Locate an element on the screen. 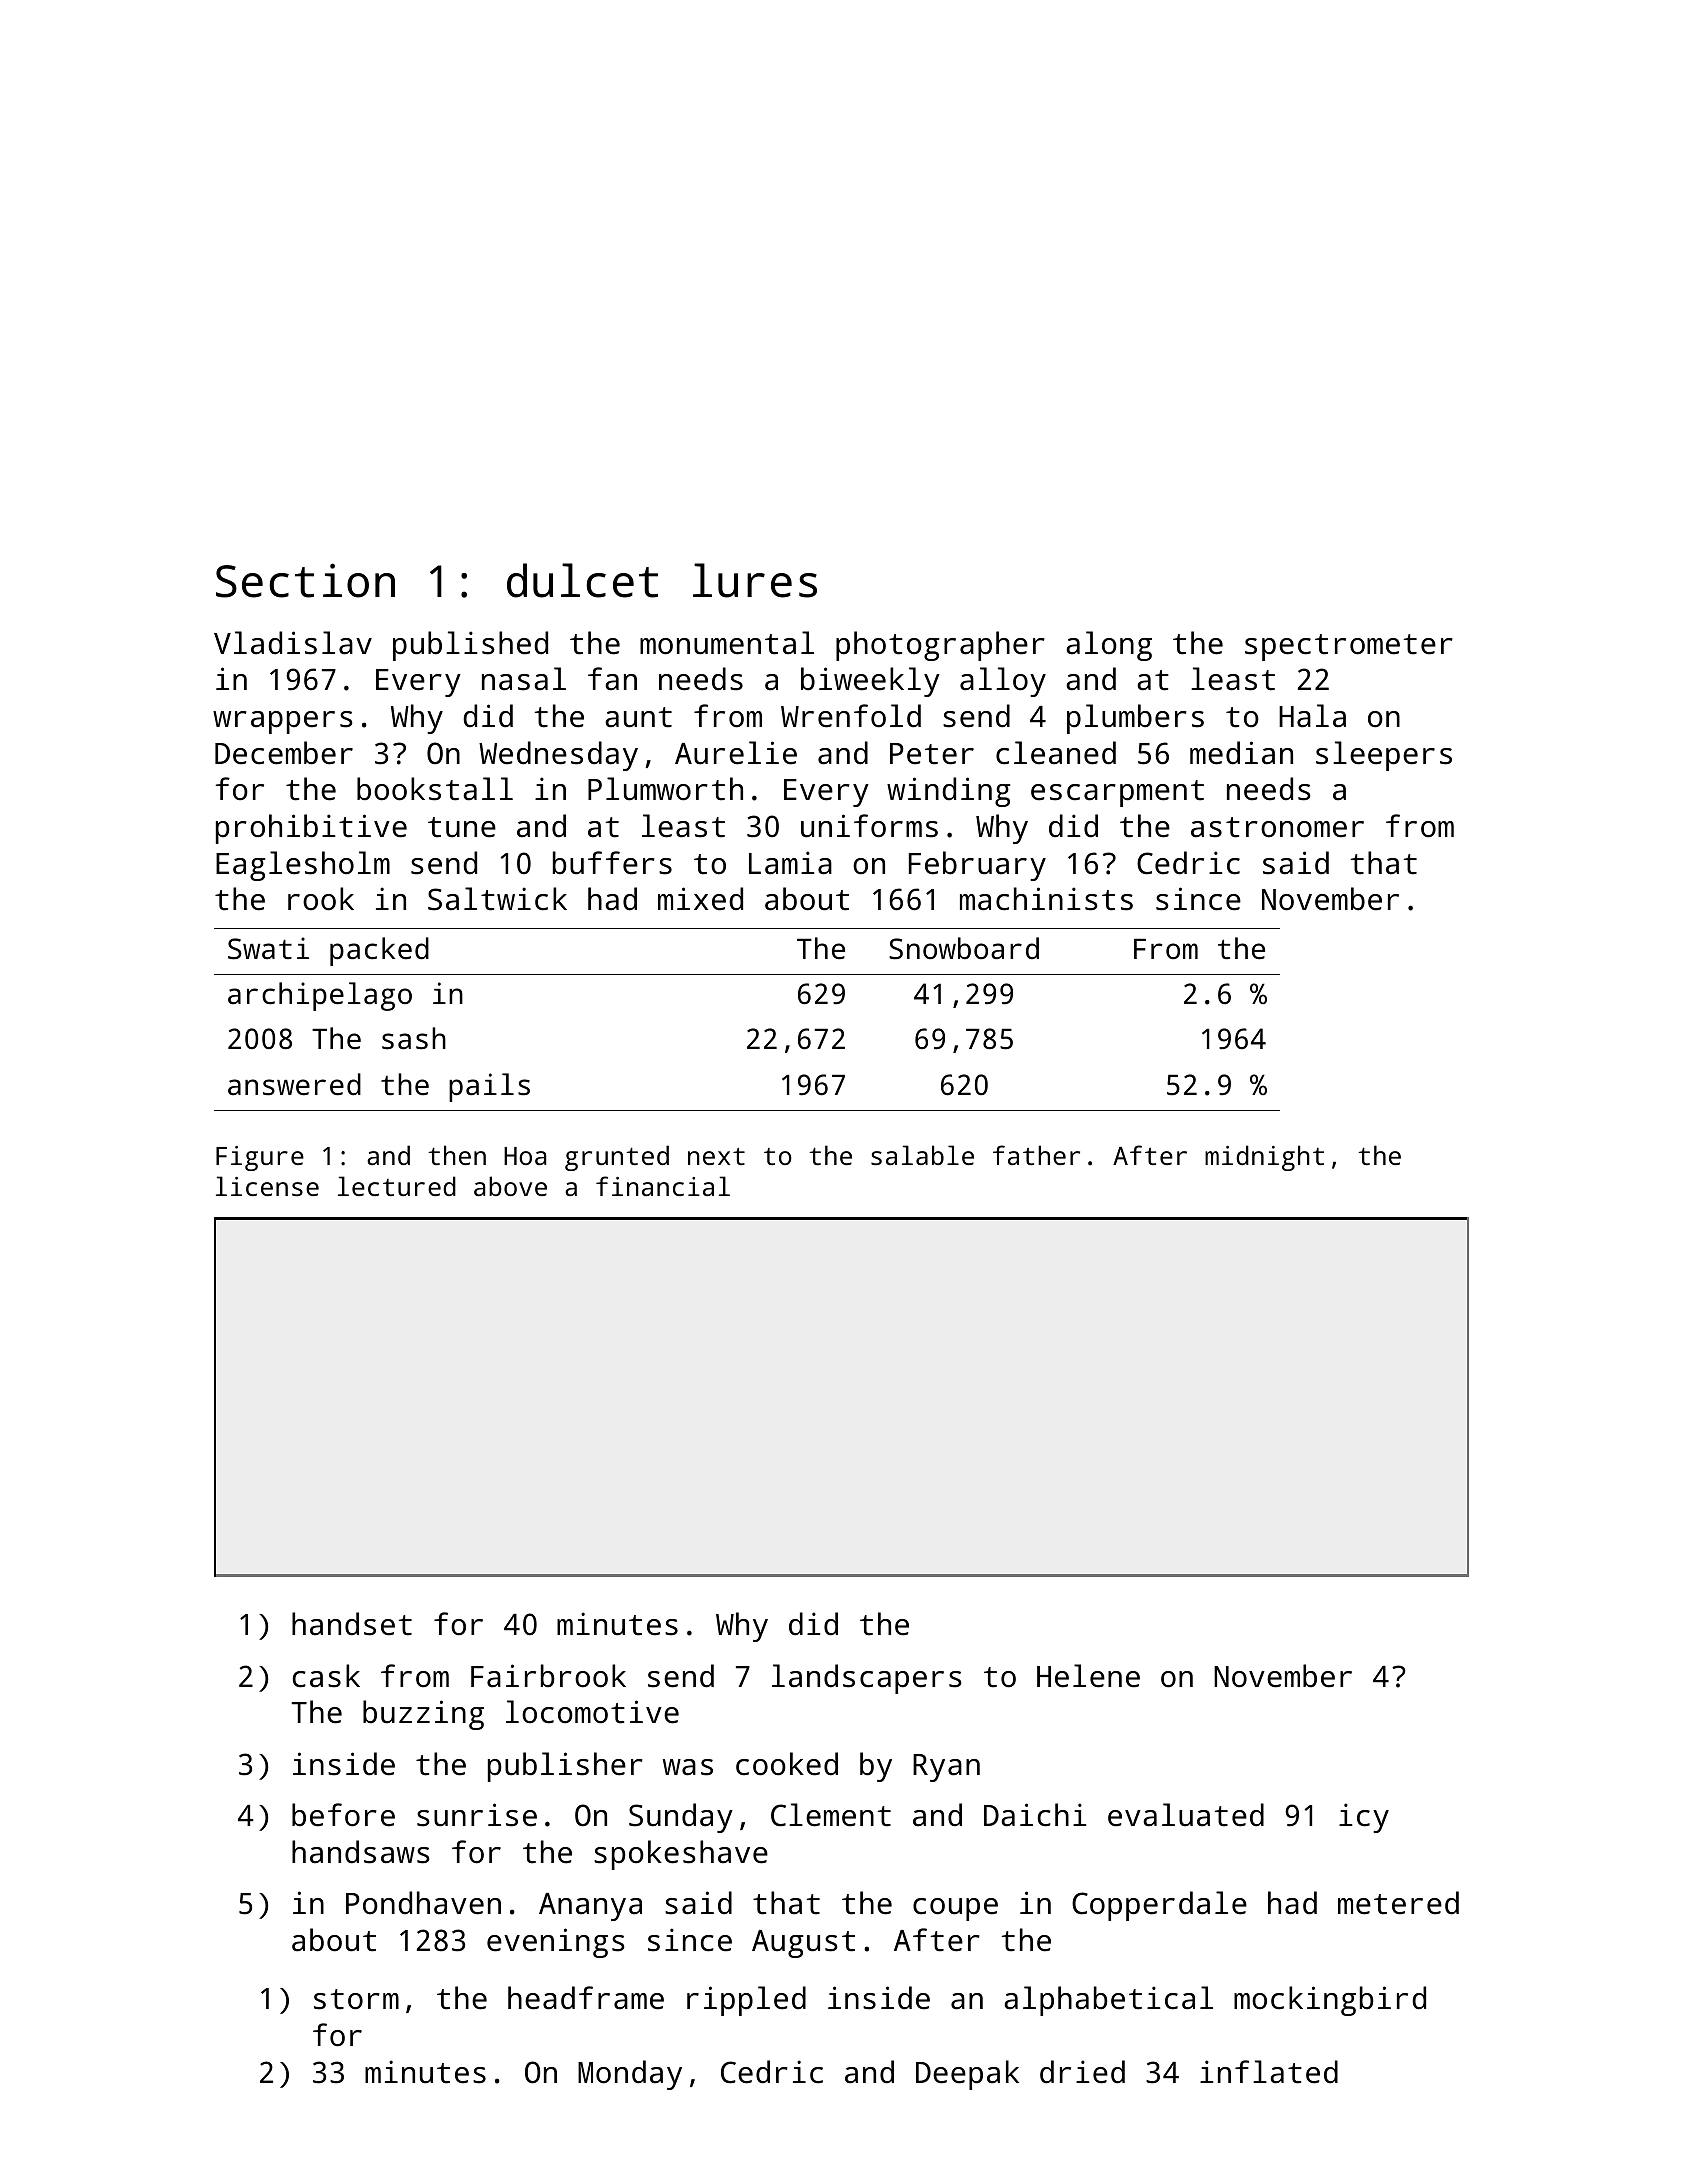 Image resolution: width=1683 pixels, height=2178 pixels. father is located at coordinates (1036, 1155).
